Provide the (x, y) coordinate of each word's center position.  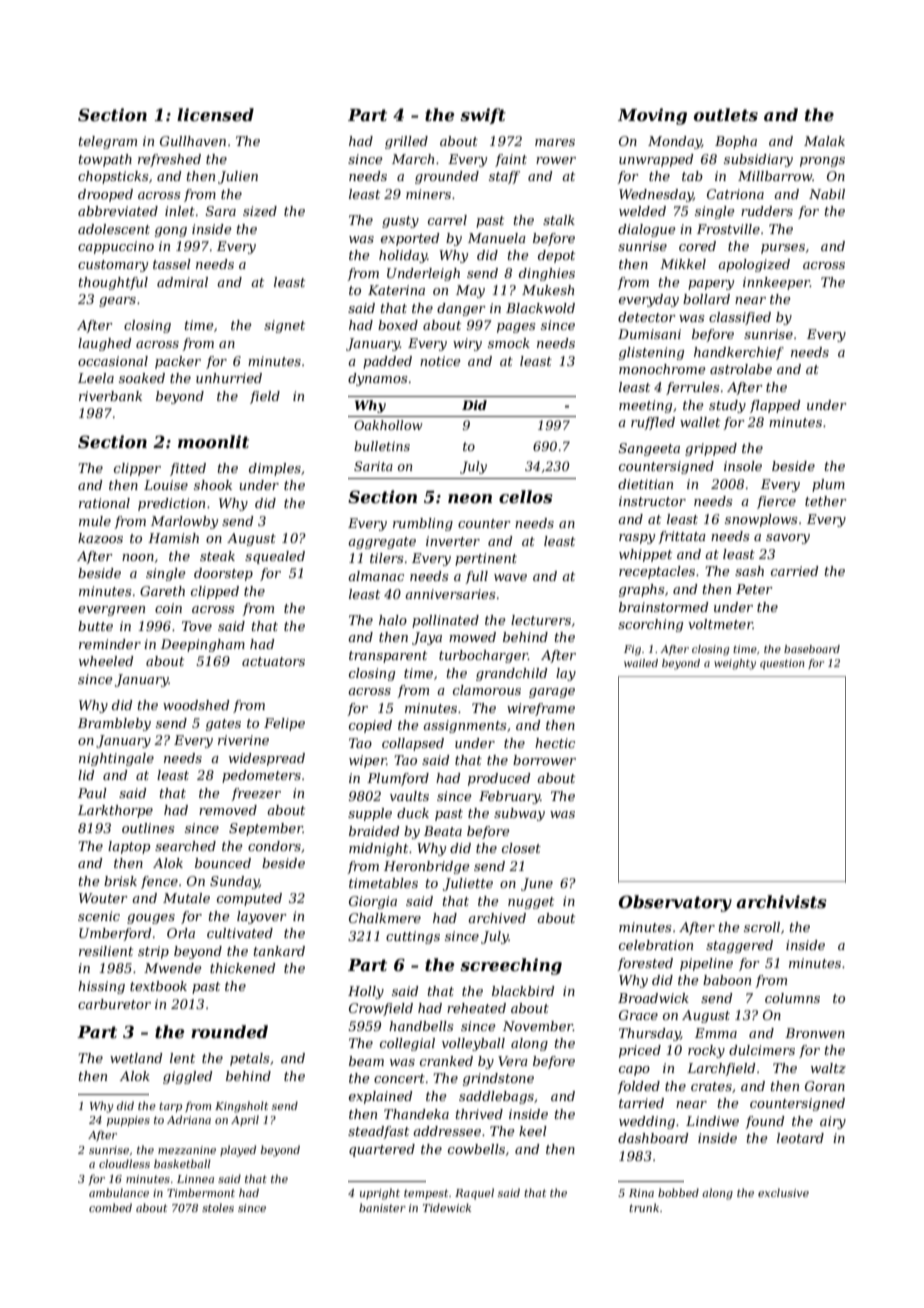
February (509, 797)
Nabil (827, 194)
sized (260, 211)
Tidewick (447, 1207)
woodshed (196, 705)
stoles (218, 1207)
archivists (781, 901)
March (413, 159)
